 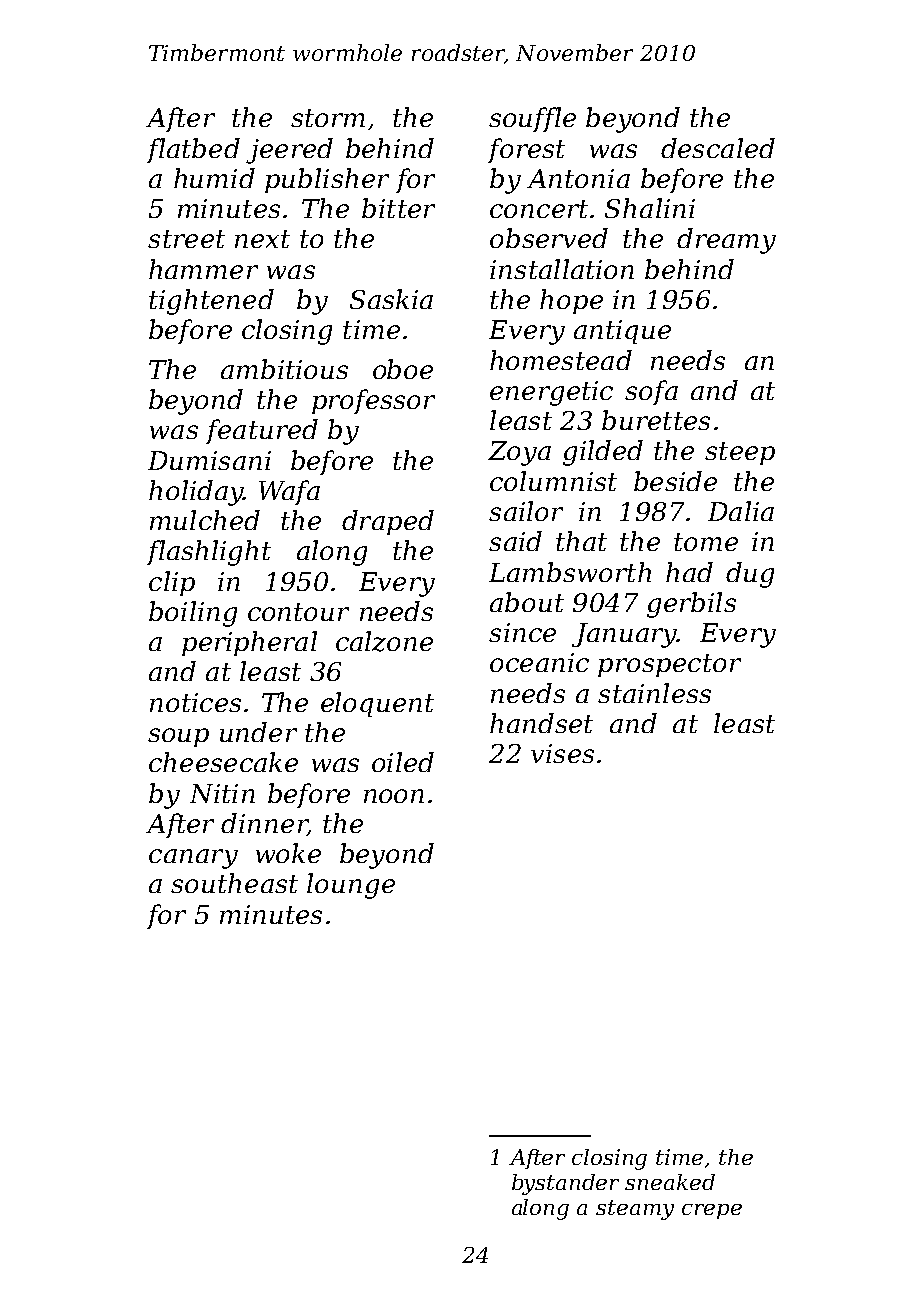 What do you see at coordinates (532, 119) in the document?
I see `souffle` at bounding box center [532, 119].
